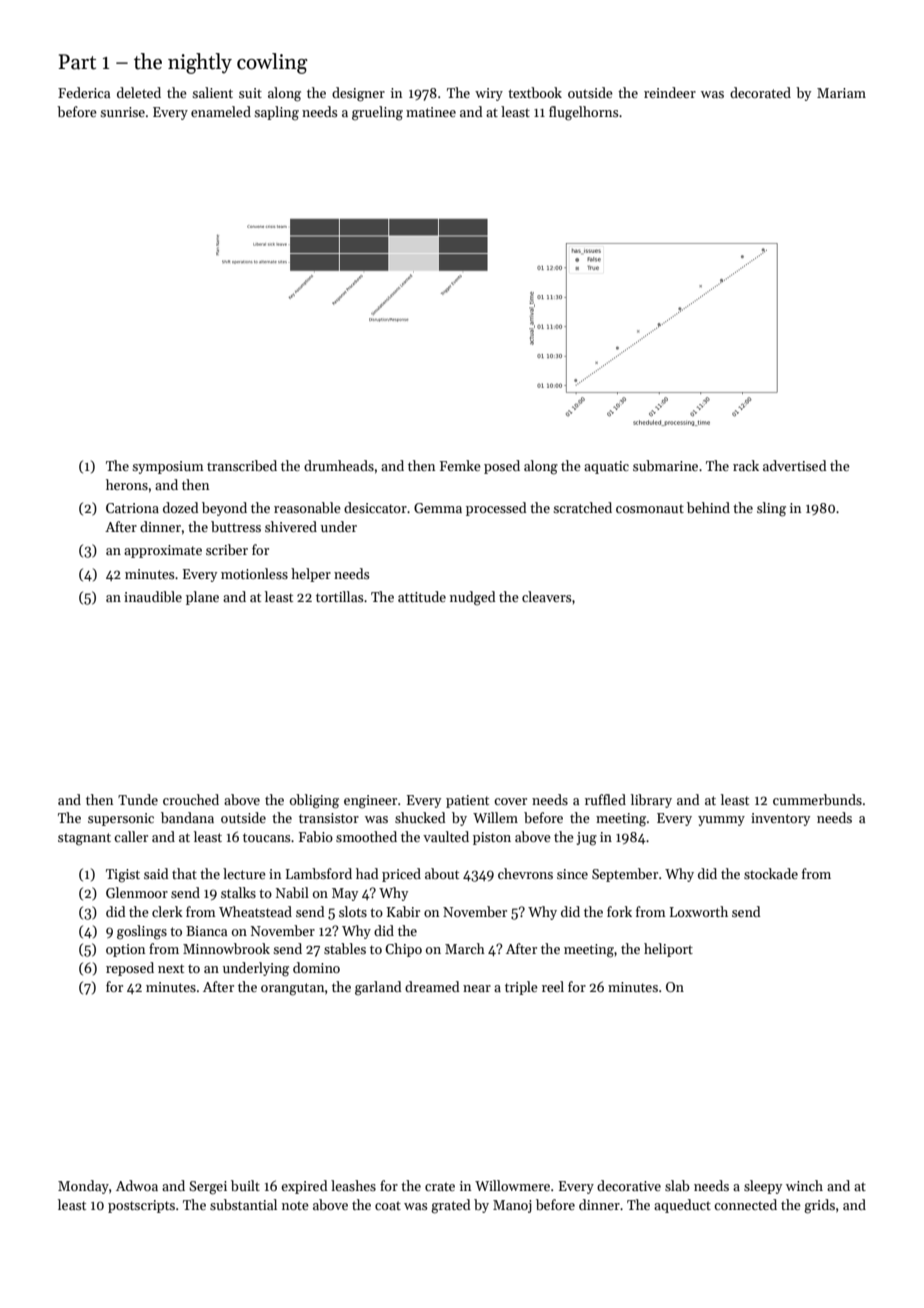 Image resolution: width=924 pixels, height=1308 pixels. What do you see at coordinates (141, 1206) in the screenshot?
I see `postscripts` at bounding box center [141, 1206].
